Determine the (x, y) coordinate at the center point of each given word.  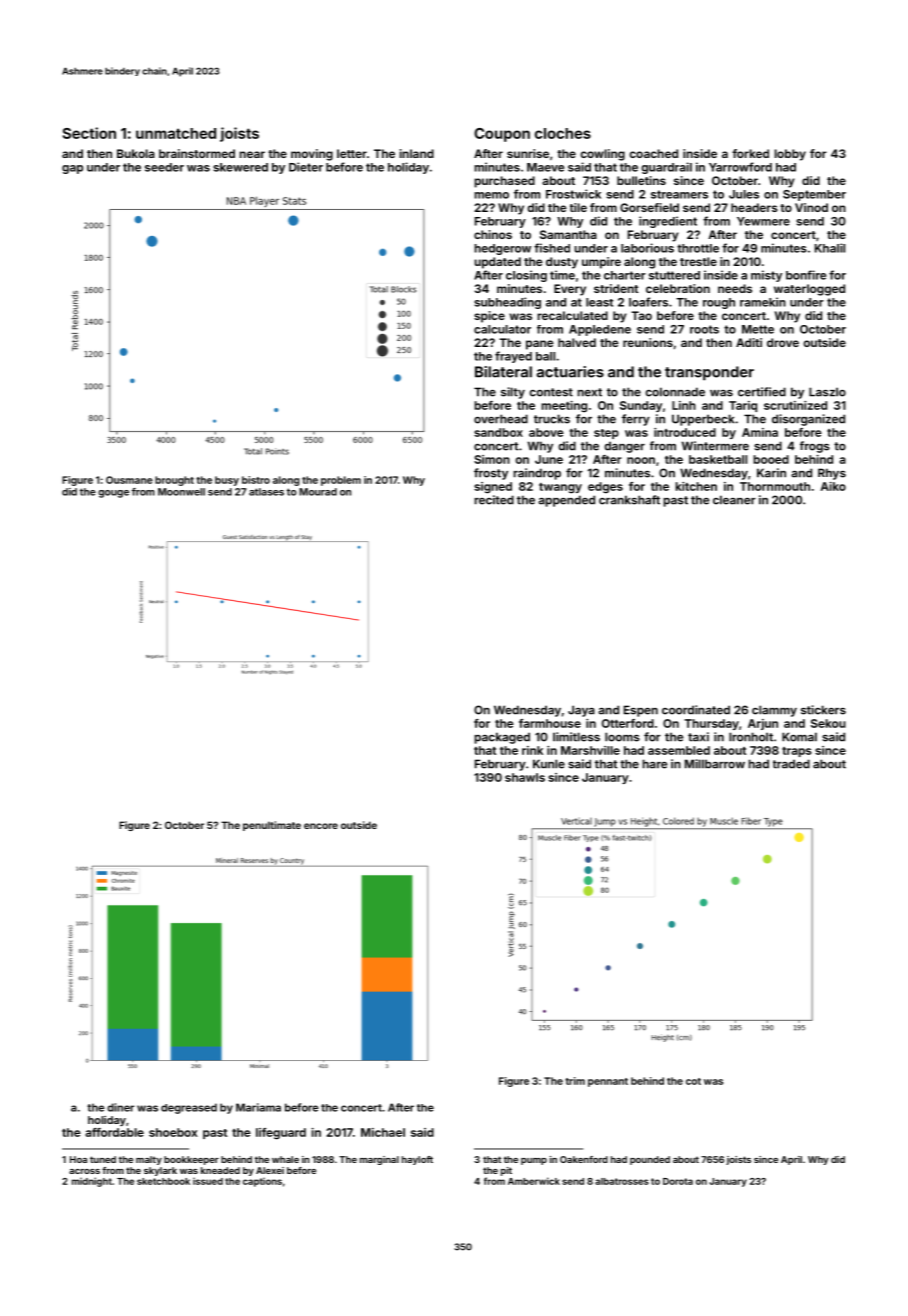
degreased (189, 1108)
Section (89, 133)
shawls (525, 777)
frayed (513, 357)
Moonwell (181, 492)
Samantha (568, 234)
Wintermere (715, 446)
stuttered (674, 275)
